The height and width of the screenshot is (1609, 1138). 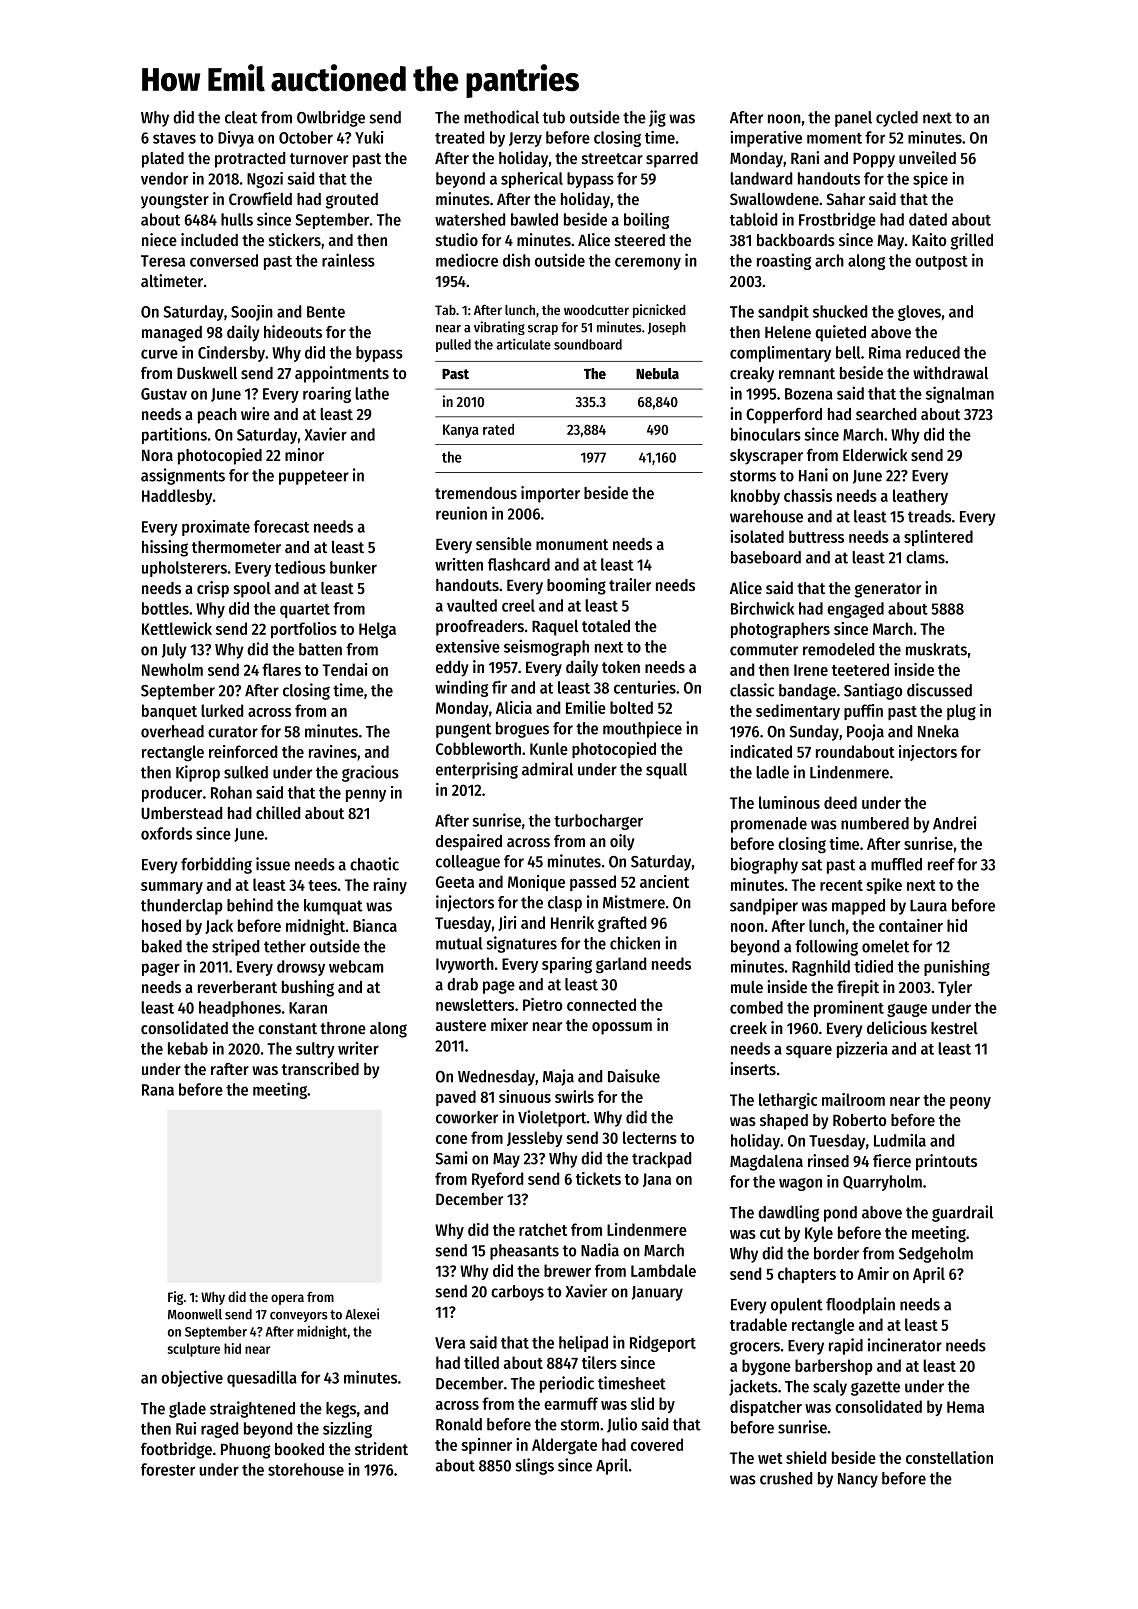 What do you see at coordinates (840, 333) in the screenshot?
I see `quieted` at bounding box center [840, 333].
